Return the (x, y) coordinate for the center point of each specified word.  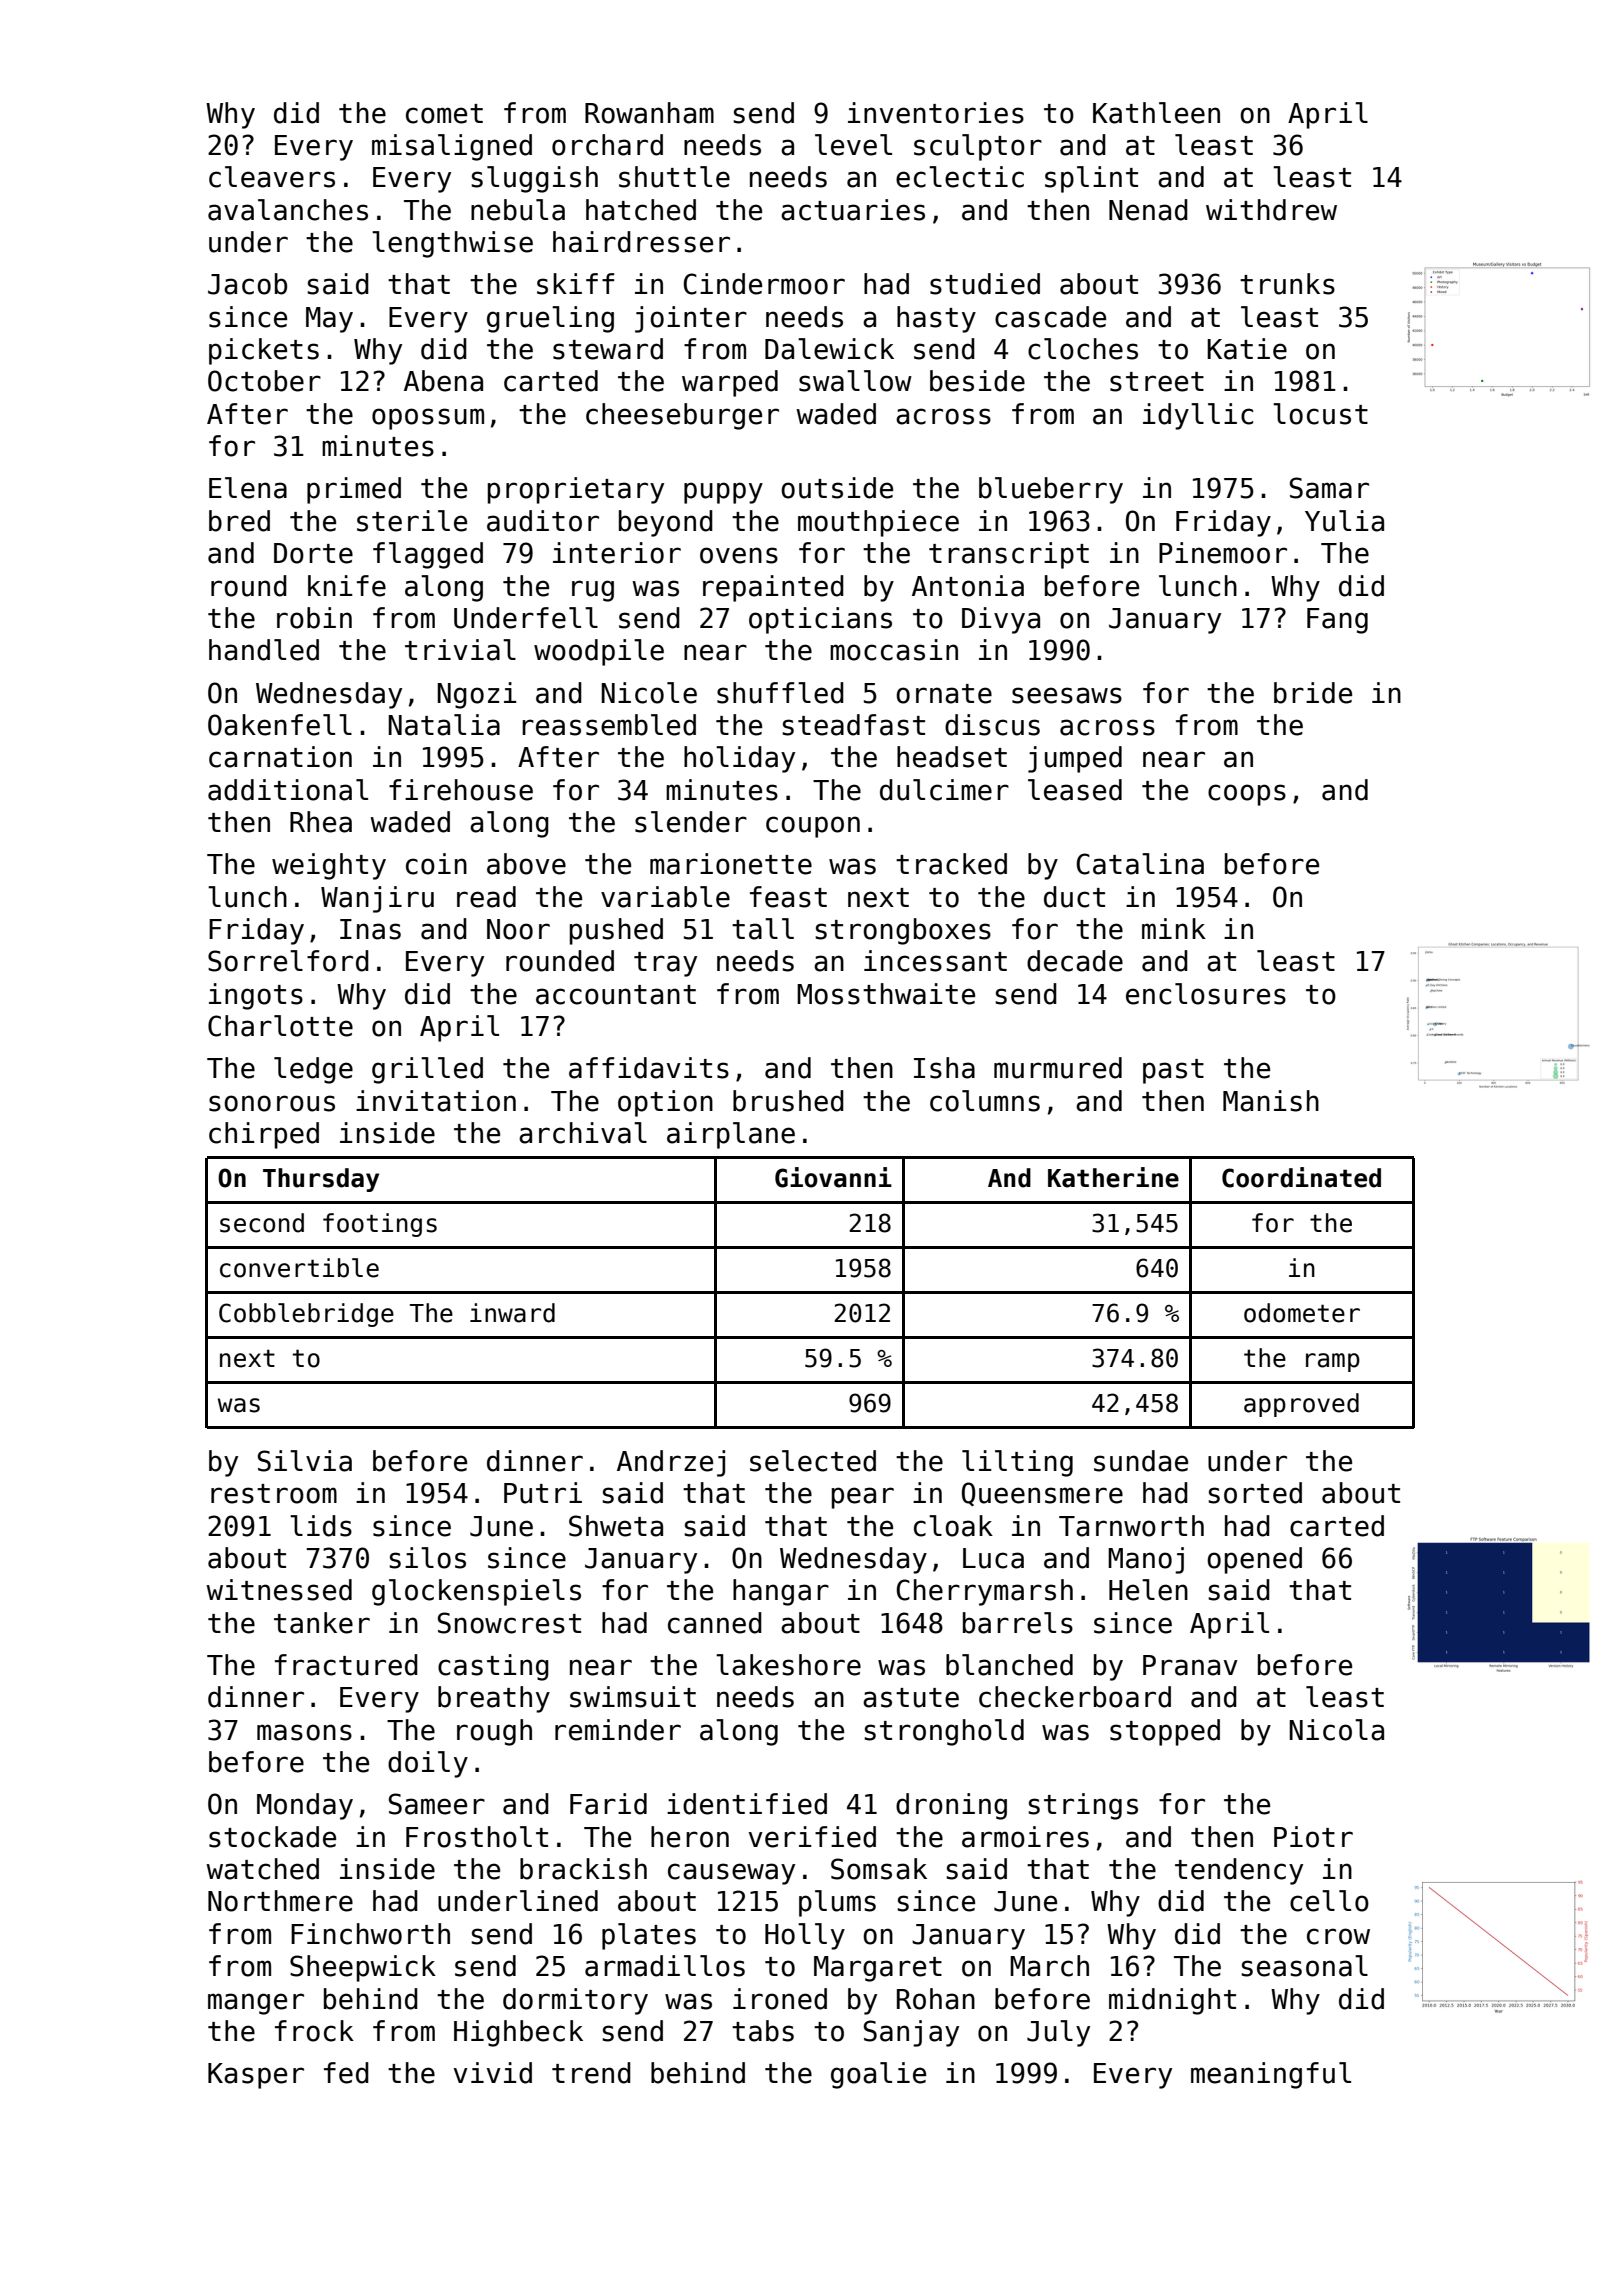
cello (1329, 1901)
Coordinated (1301, 1177)
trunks (1287, 284)
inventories (936, 113)
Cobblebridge (306, 1315)
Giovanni (833, 1177)
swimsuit (633, 1697)
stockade (272, 1837)
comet (444, 114)
